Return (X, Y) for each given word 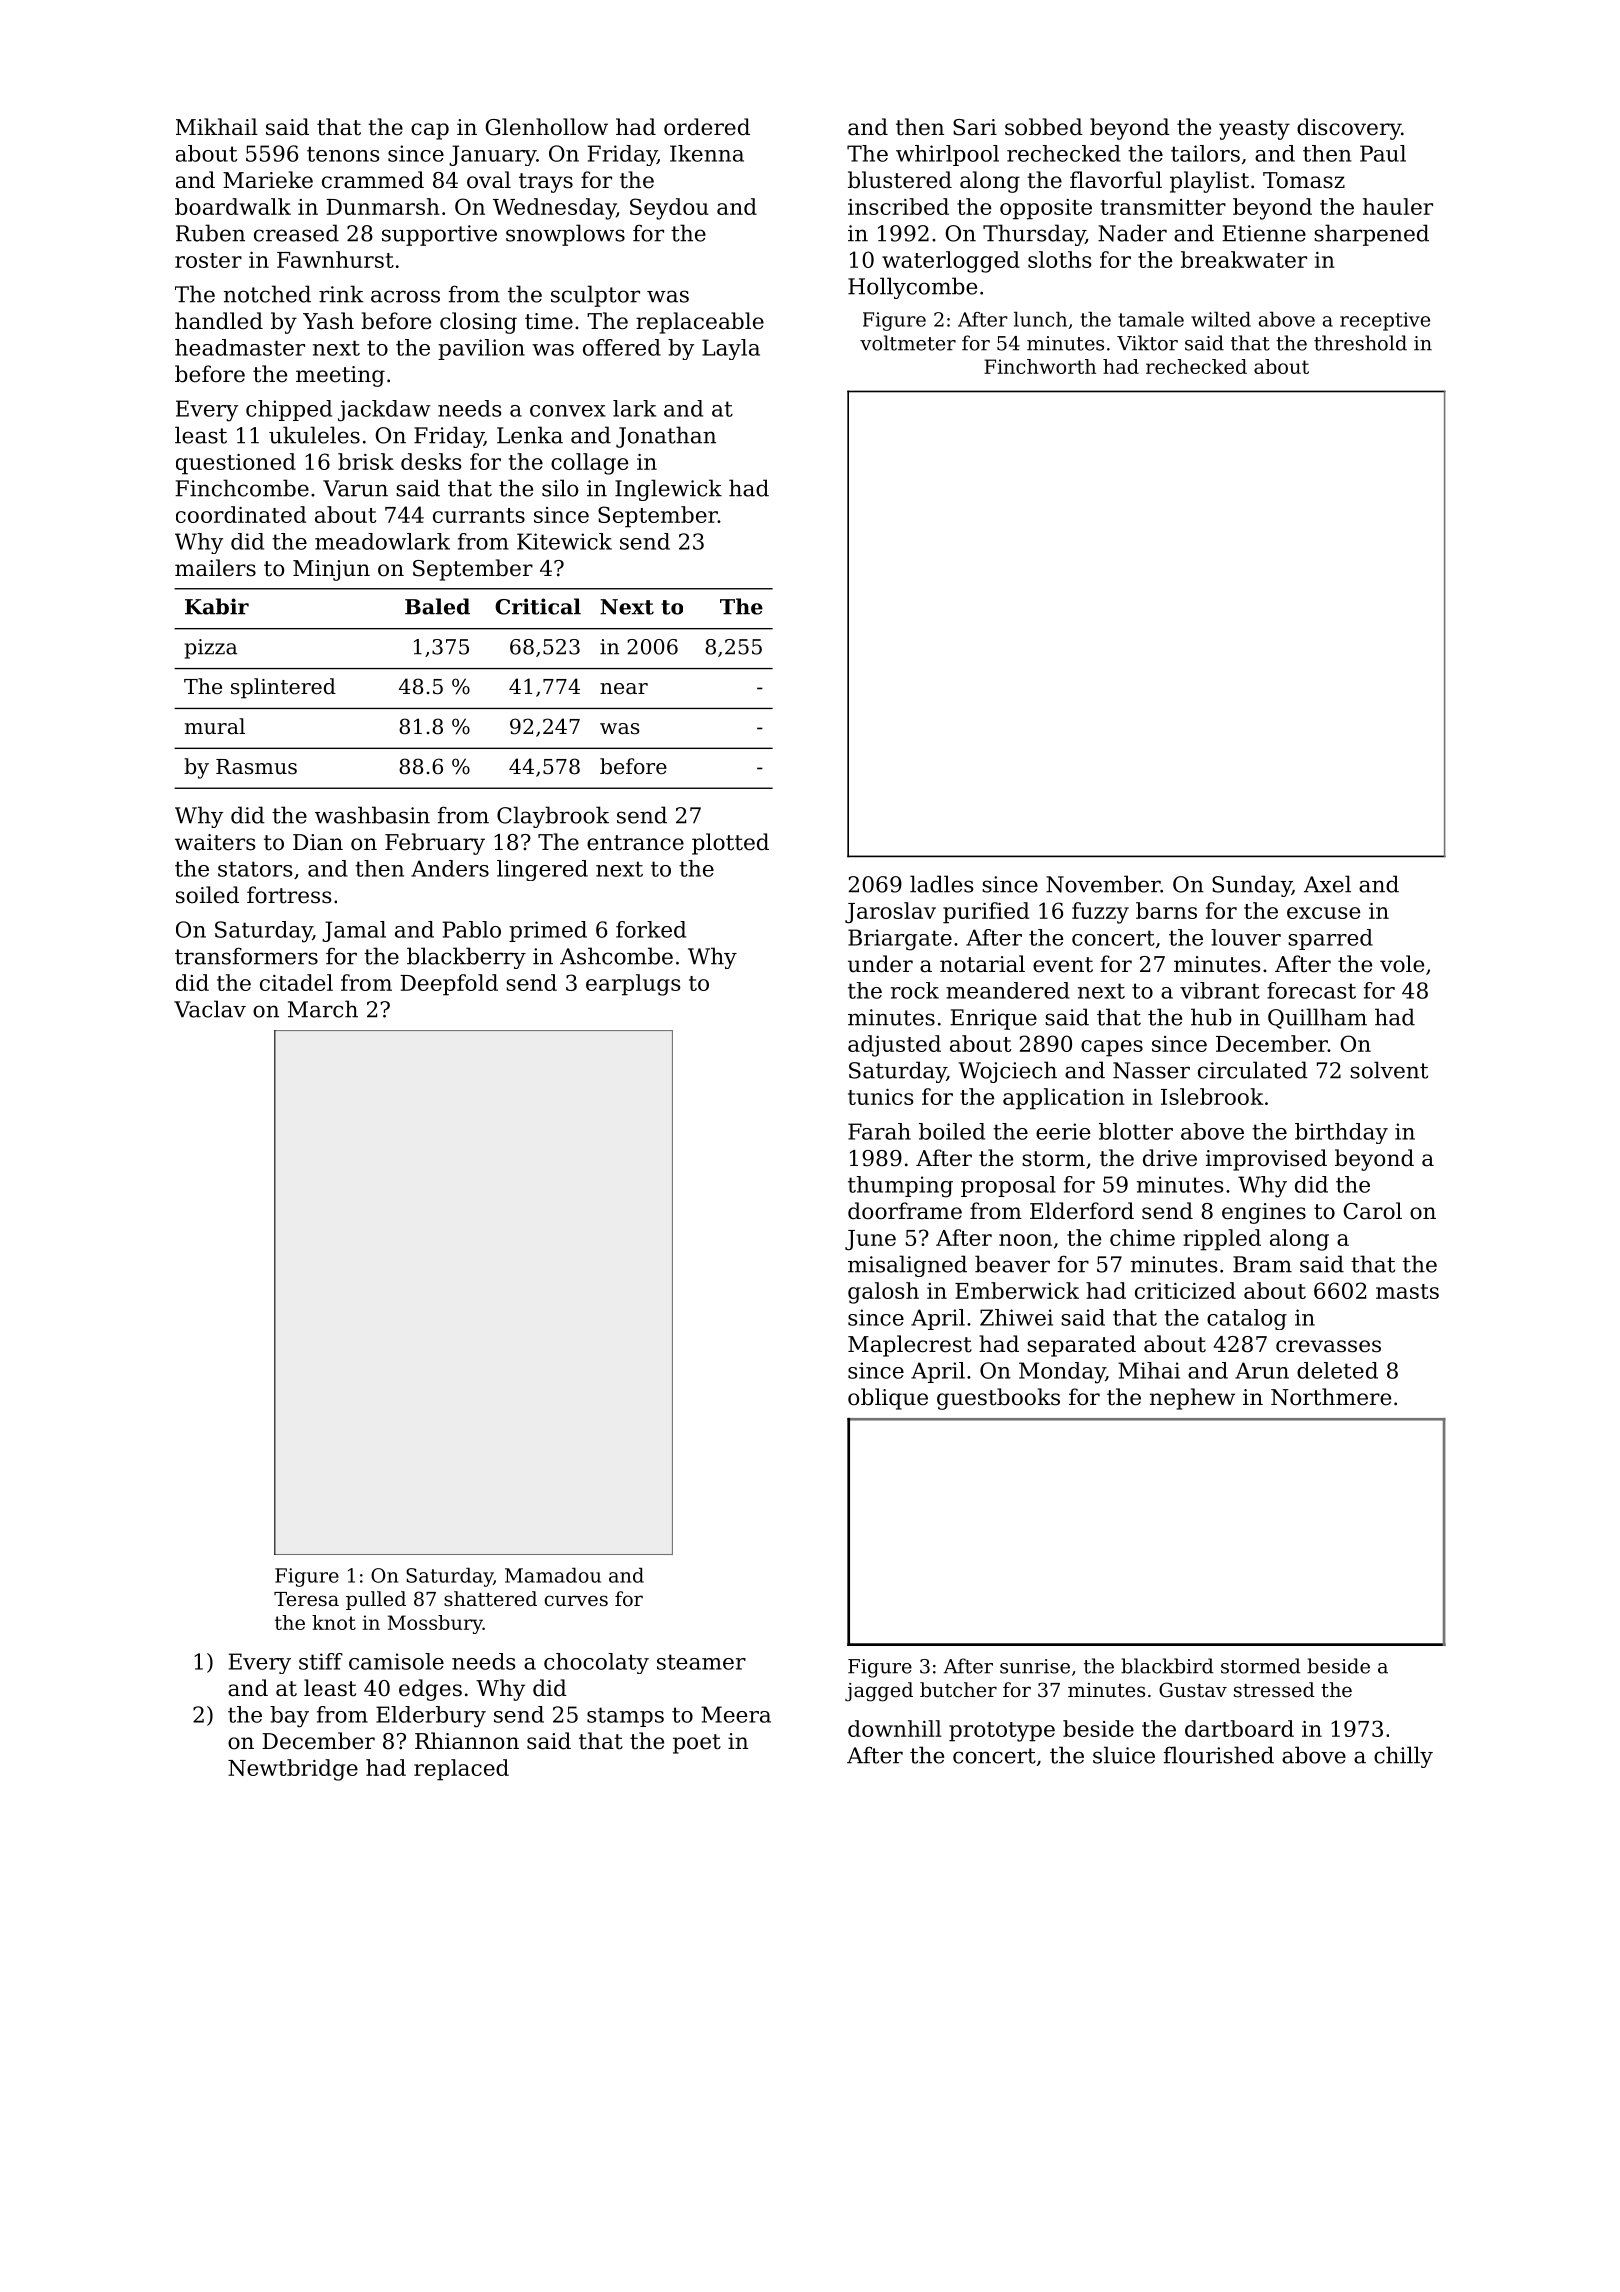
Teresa (306, 1599)
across (405, 296)
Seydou (669, 209)
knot (334, 1622)
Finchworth (1040, 366)
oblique (888, 1399)
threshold (1360, 343)
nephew (1192, 1399)
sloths (1060, 259)
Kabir (217, 606)
